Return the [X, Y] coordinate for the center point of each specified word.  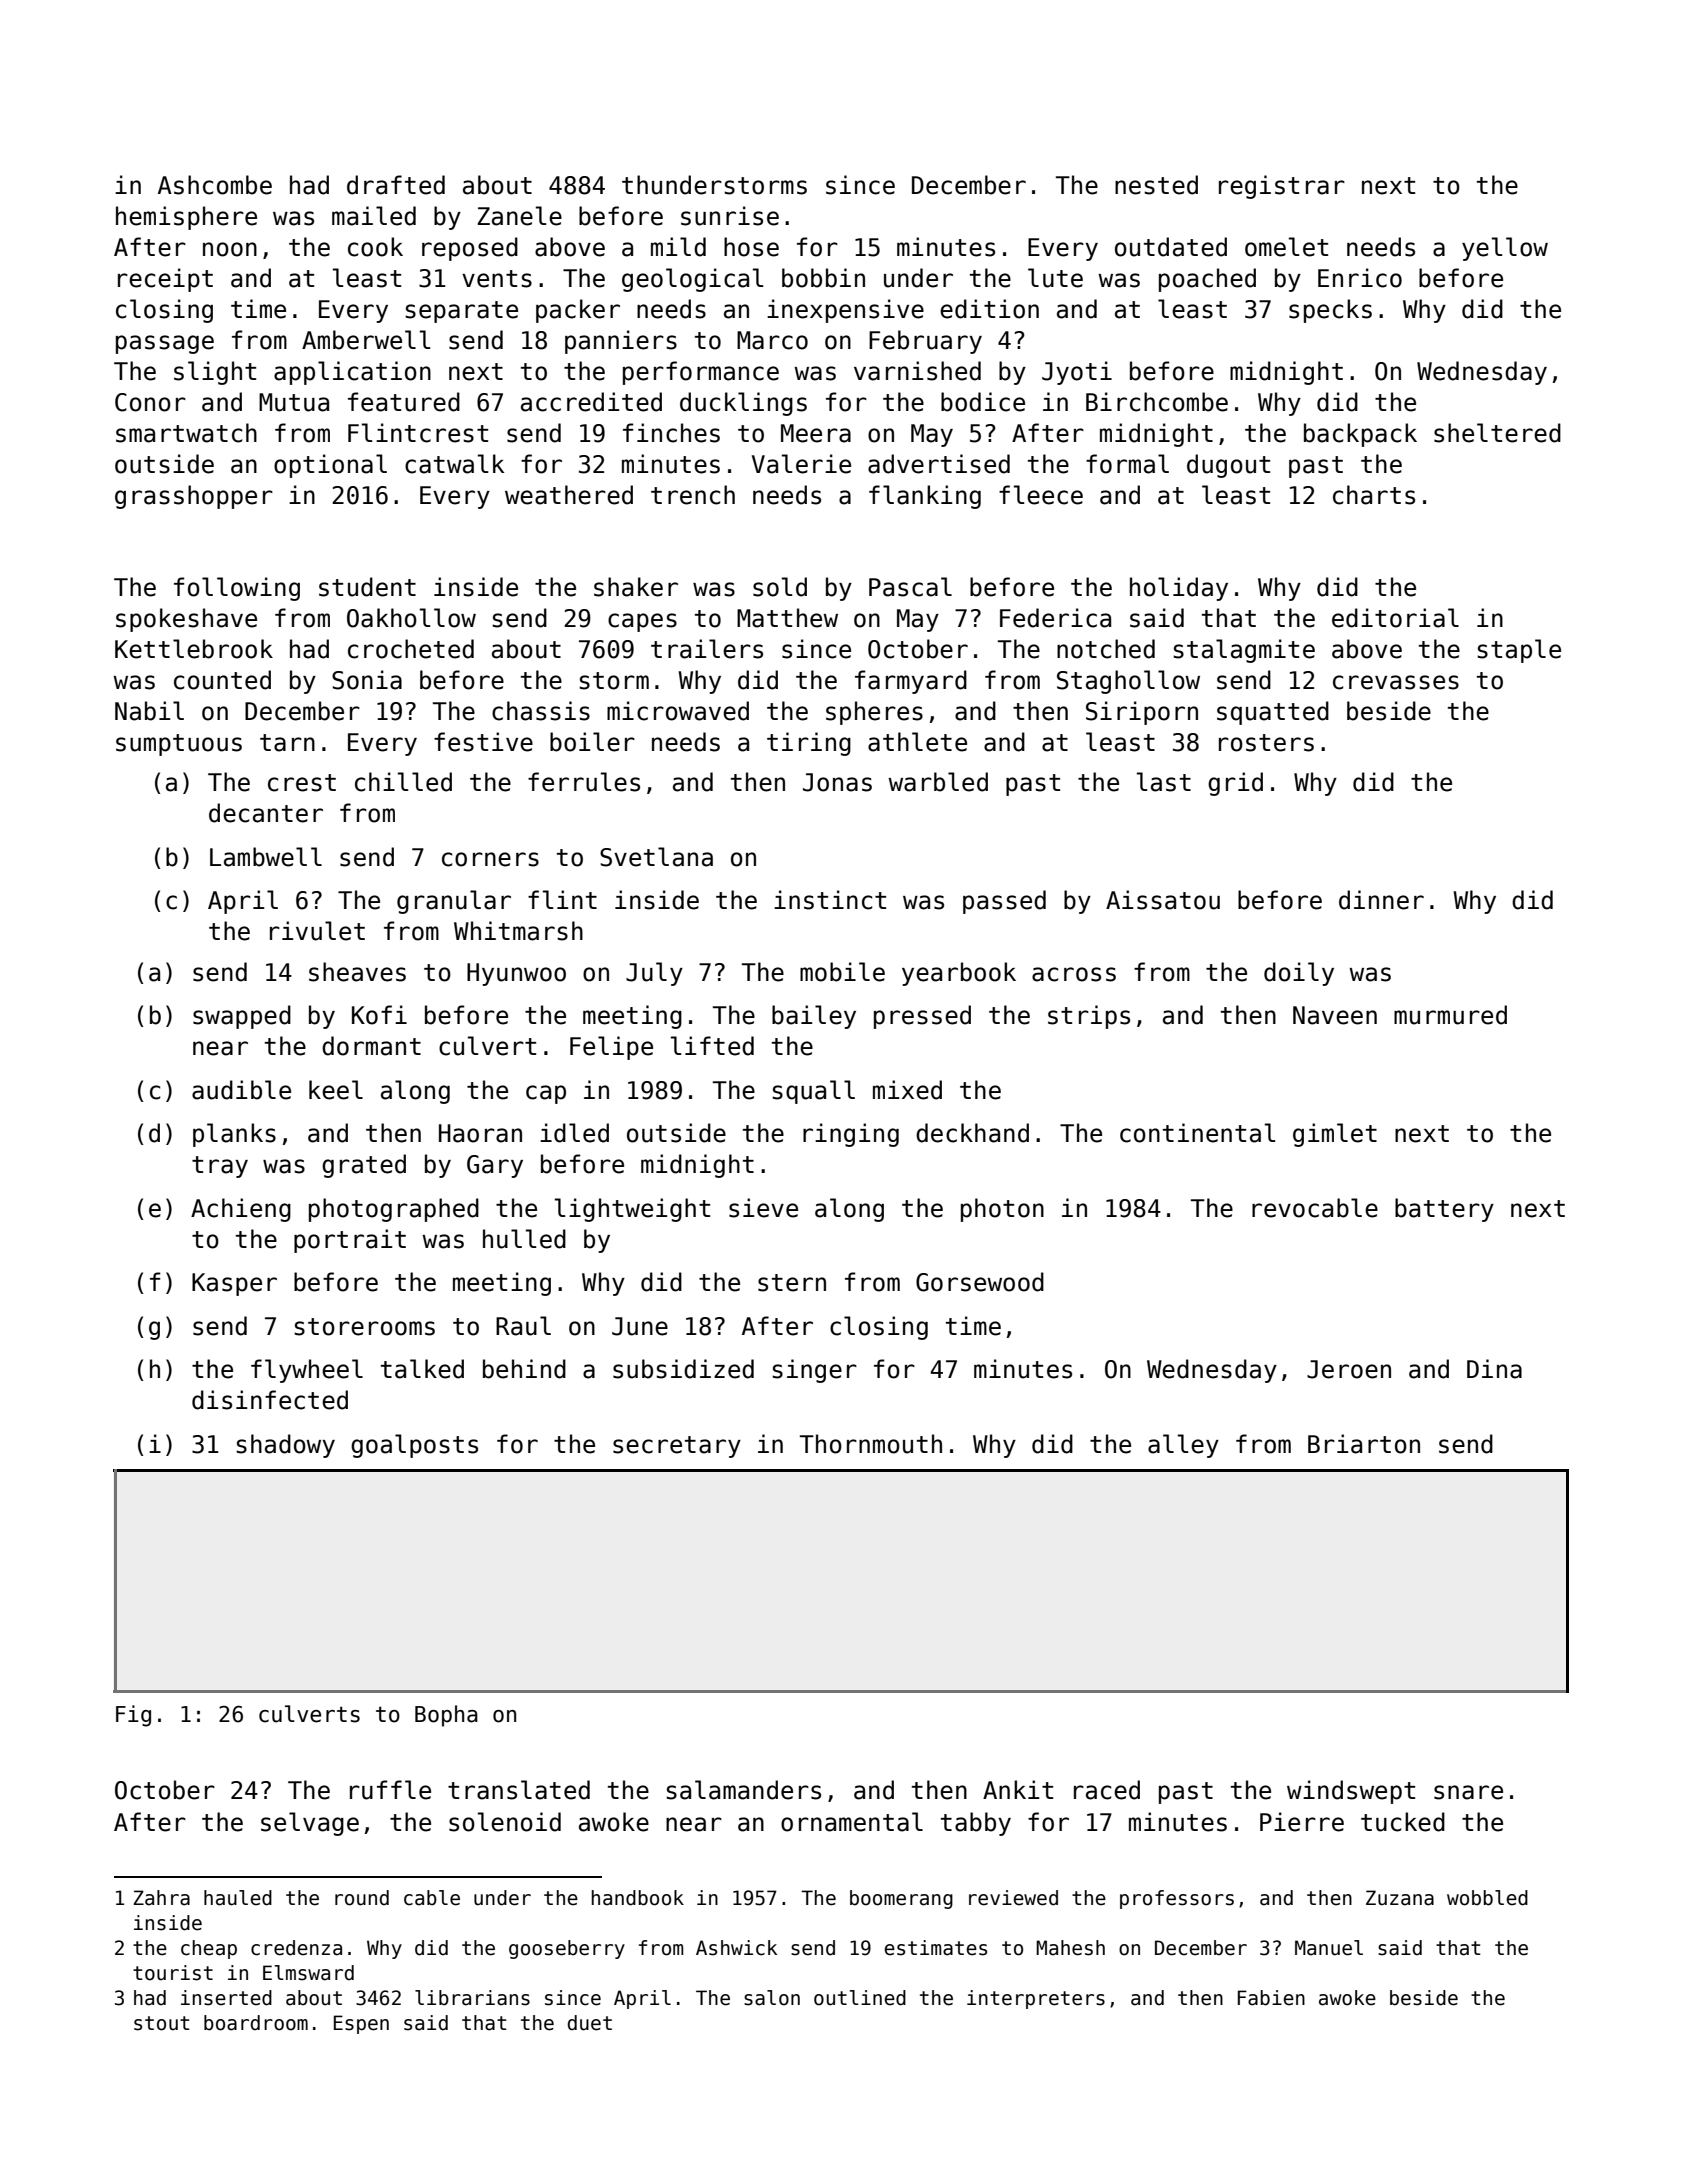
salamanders [743, 1790]
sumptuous [179, 745]
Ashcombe [215, 185]
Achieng [241, 1210]
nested [1156, 185]
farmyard [911, 682]
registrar [1282, 187]
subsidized [683, 1369]
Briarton [1364, 1444]
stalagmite [1244, 651]
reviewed [1013, 1898]
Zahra [161, 1898]
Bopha [446, 1716]
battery [1444, 1210]
